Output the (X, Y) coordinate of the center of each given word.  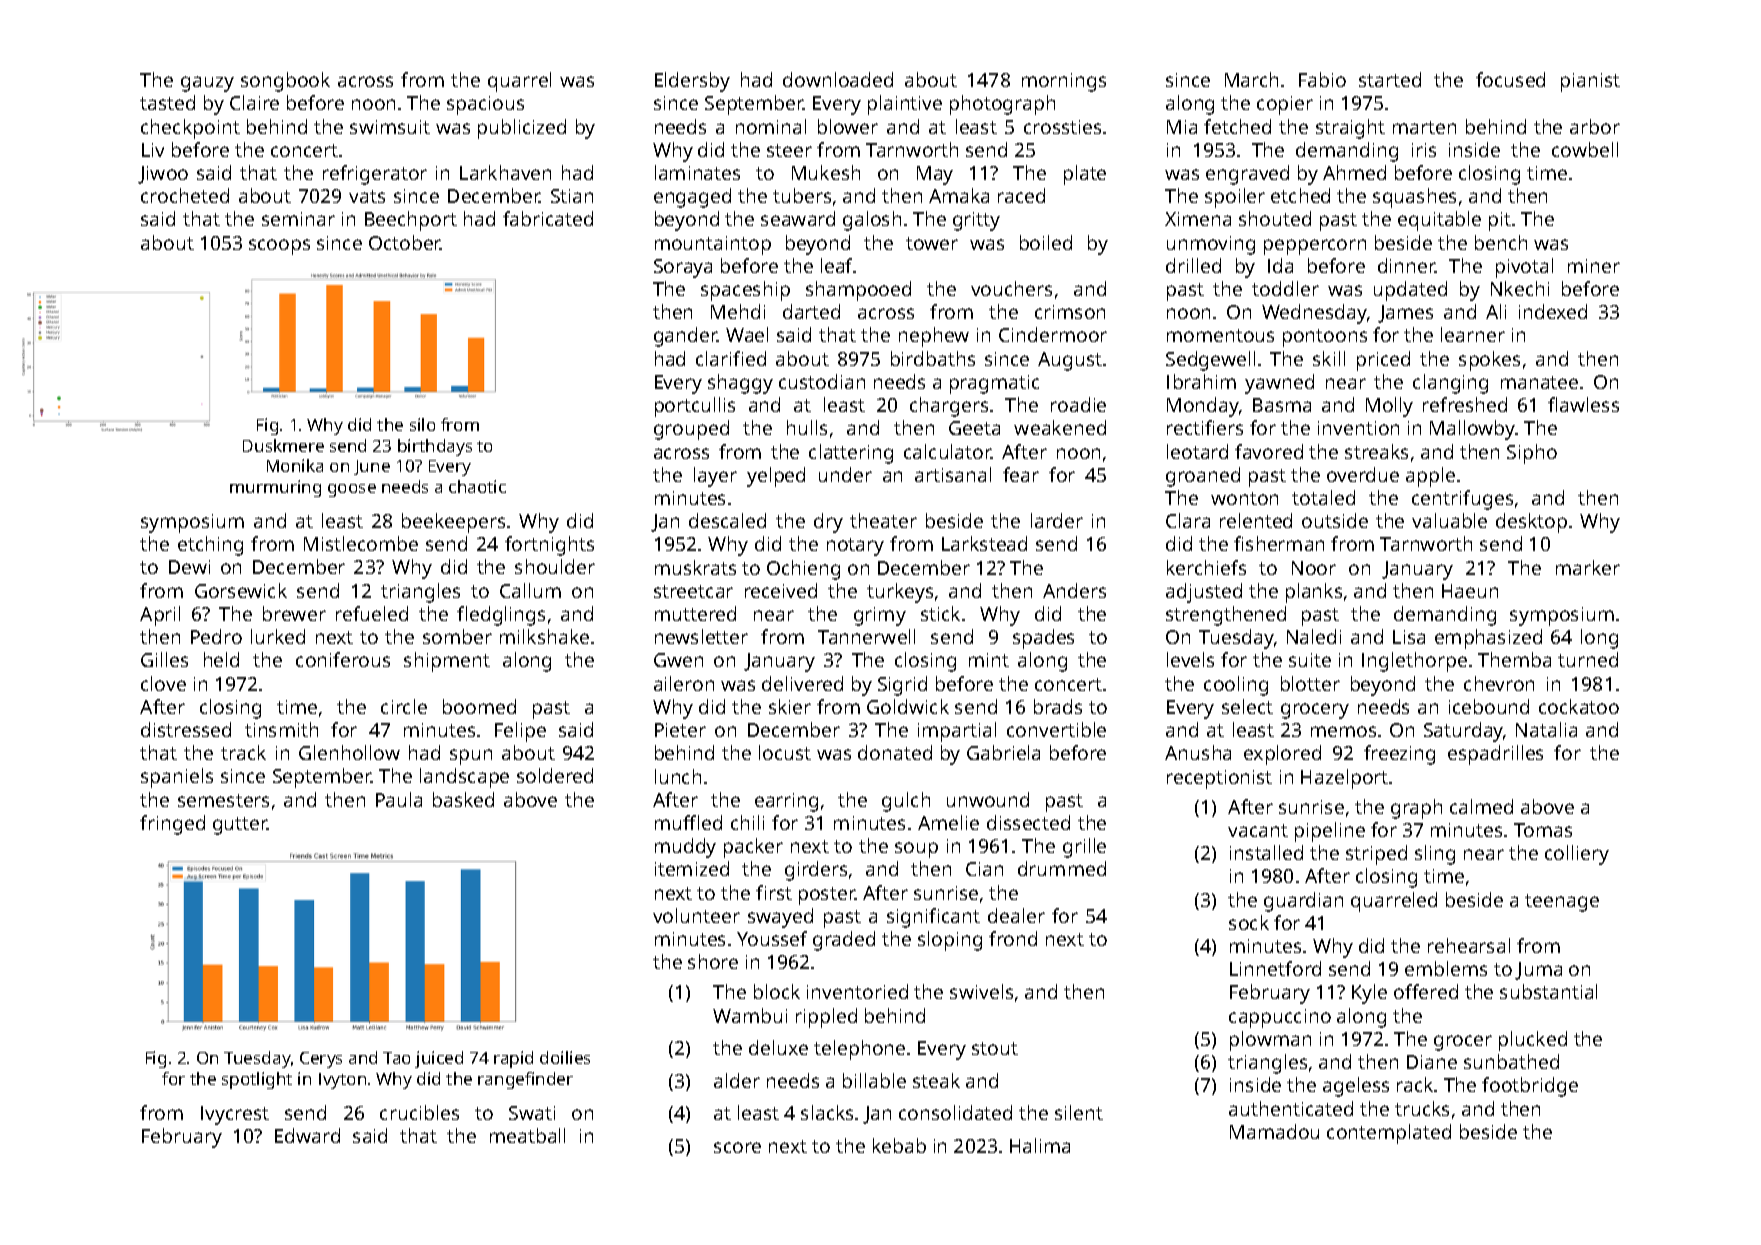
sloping (950, 941)
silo (422, 424)
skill (1329, 358)
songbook (285, 82)
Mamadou (1274, 1131)
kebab (899, 1145)
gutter (240, 826)
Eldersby (692, 82)
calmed (1481, 806)
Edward (307, 1135)
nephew (934, 337)
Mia (1182, 127)
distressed (186, 729)
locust (785, 752)
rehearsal (1469, 945)
